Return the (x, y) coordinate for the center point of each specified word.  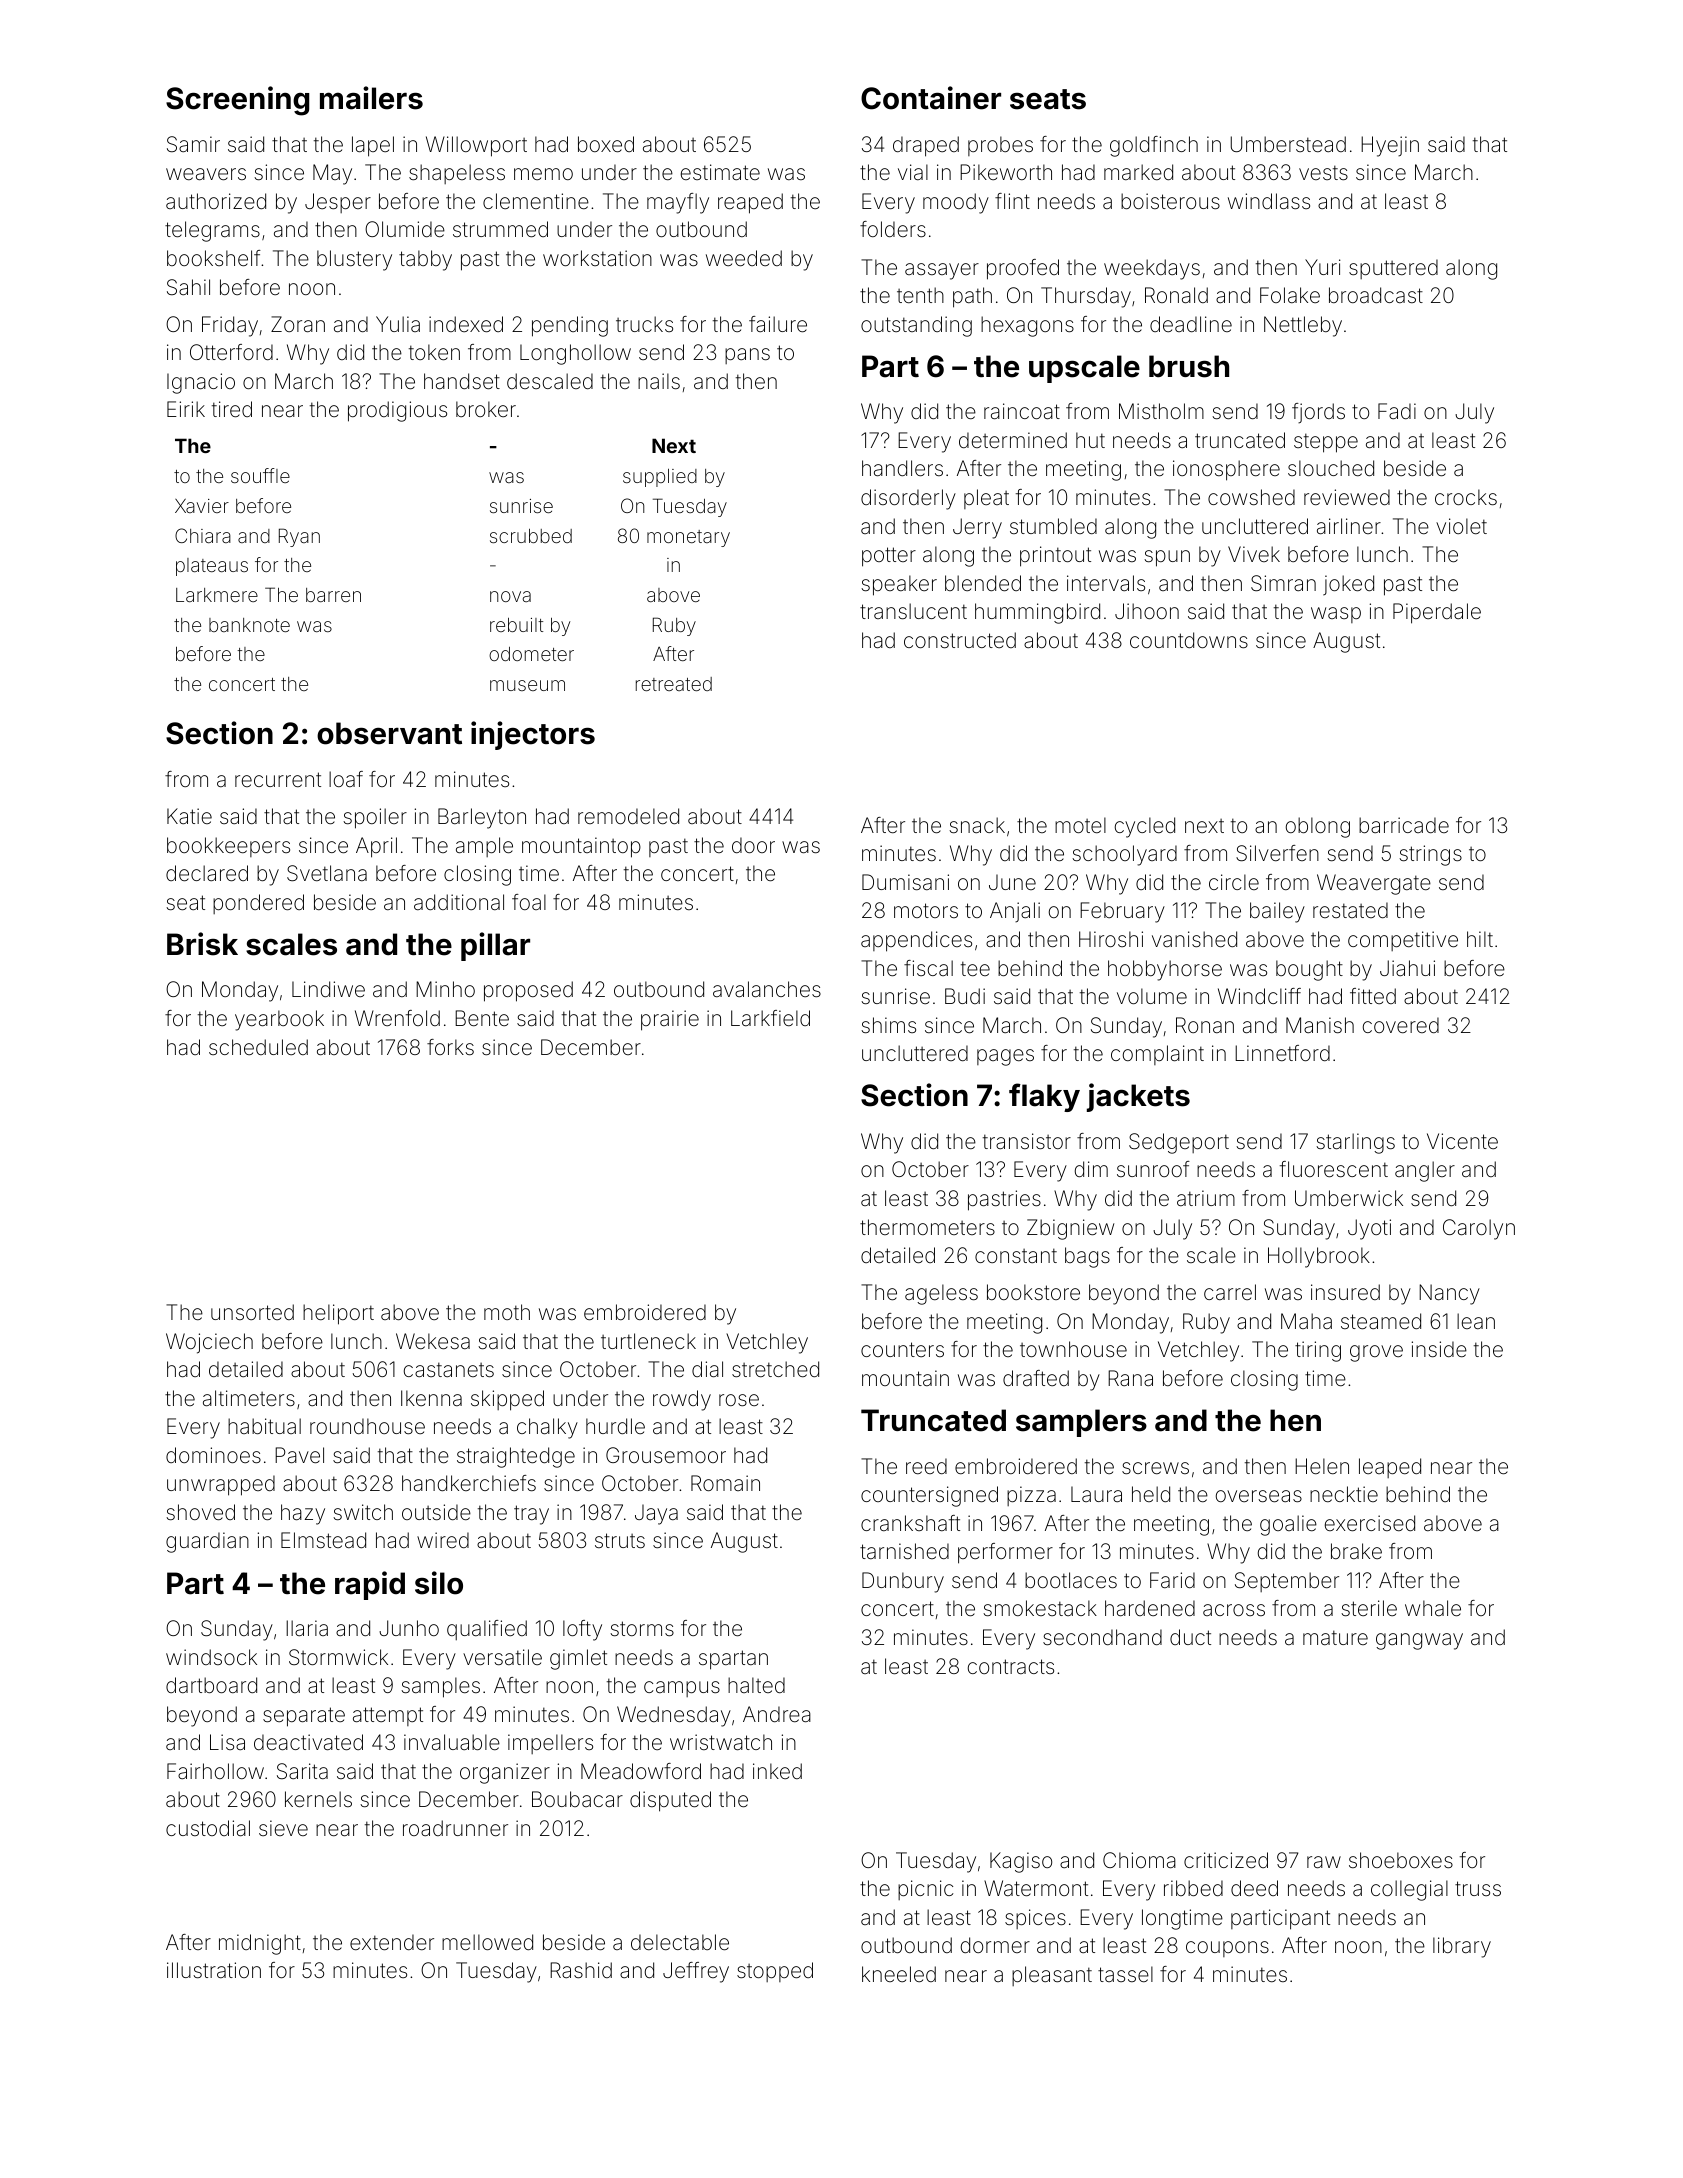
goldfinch (1154, 146)
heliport (338, 1314)
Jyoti (1369, 1229)
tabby (425, 260)
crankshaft (910, 1523)
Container (931, 98)
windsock (211, 1657)
